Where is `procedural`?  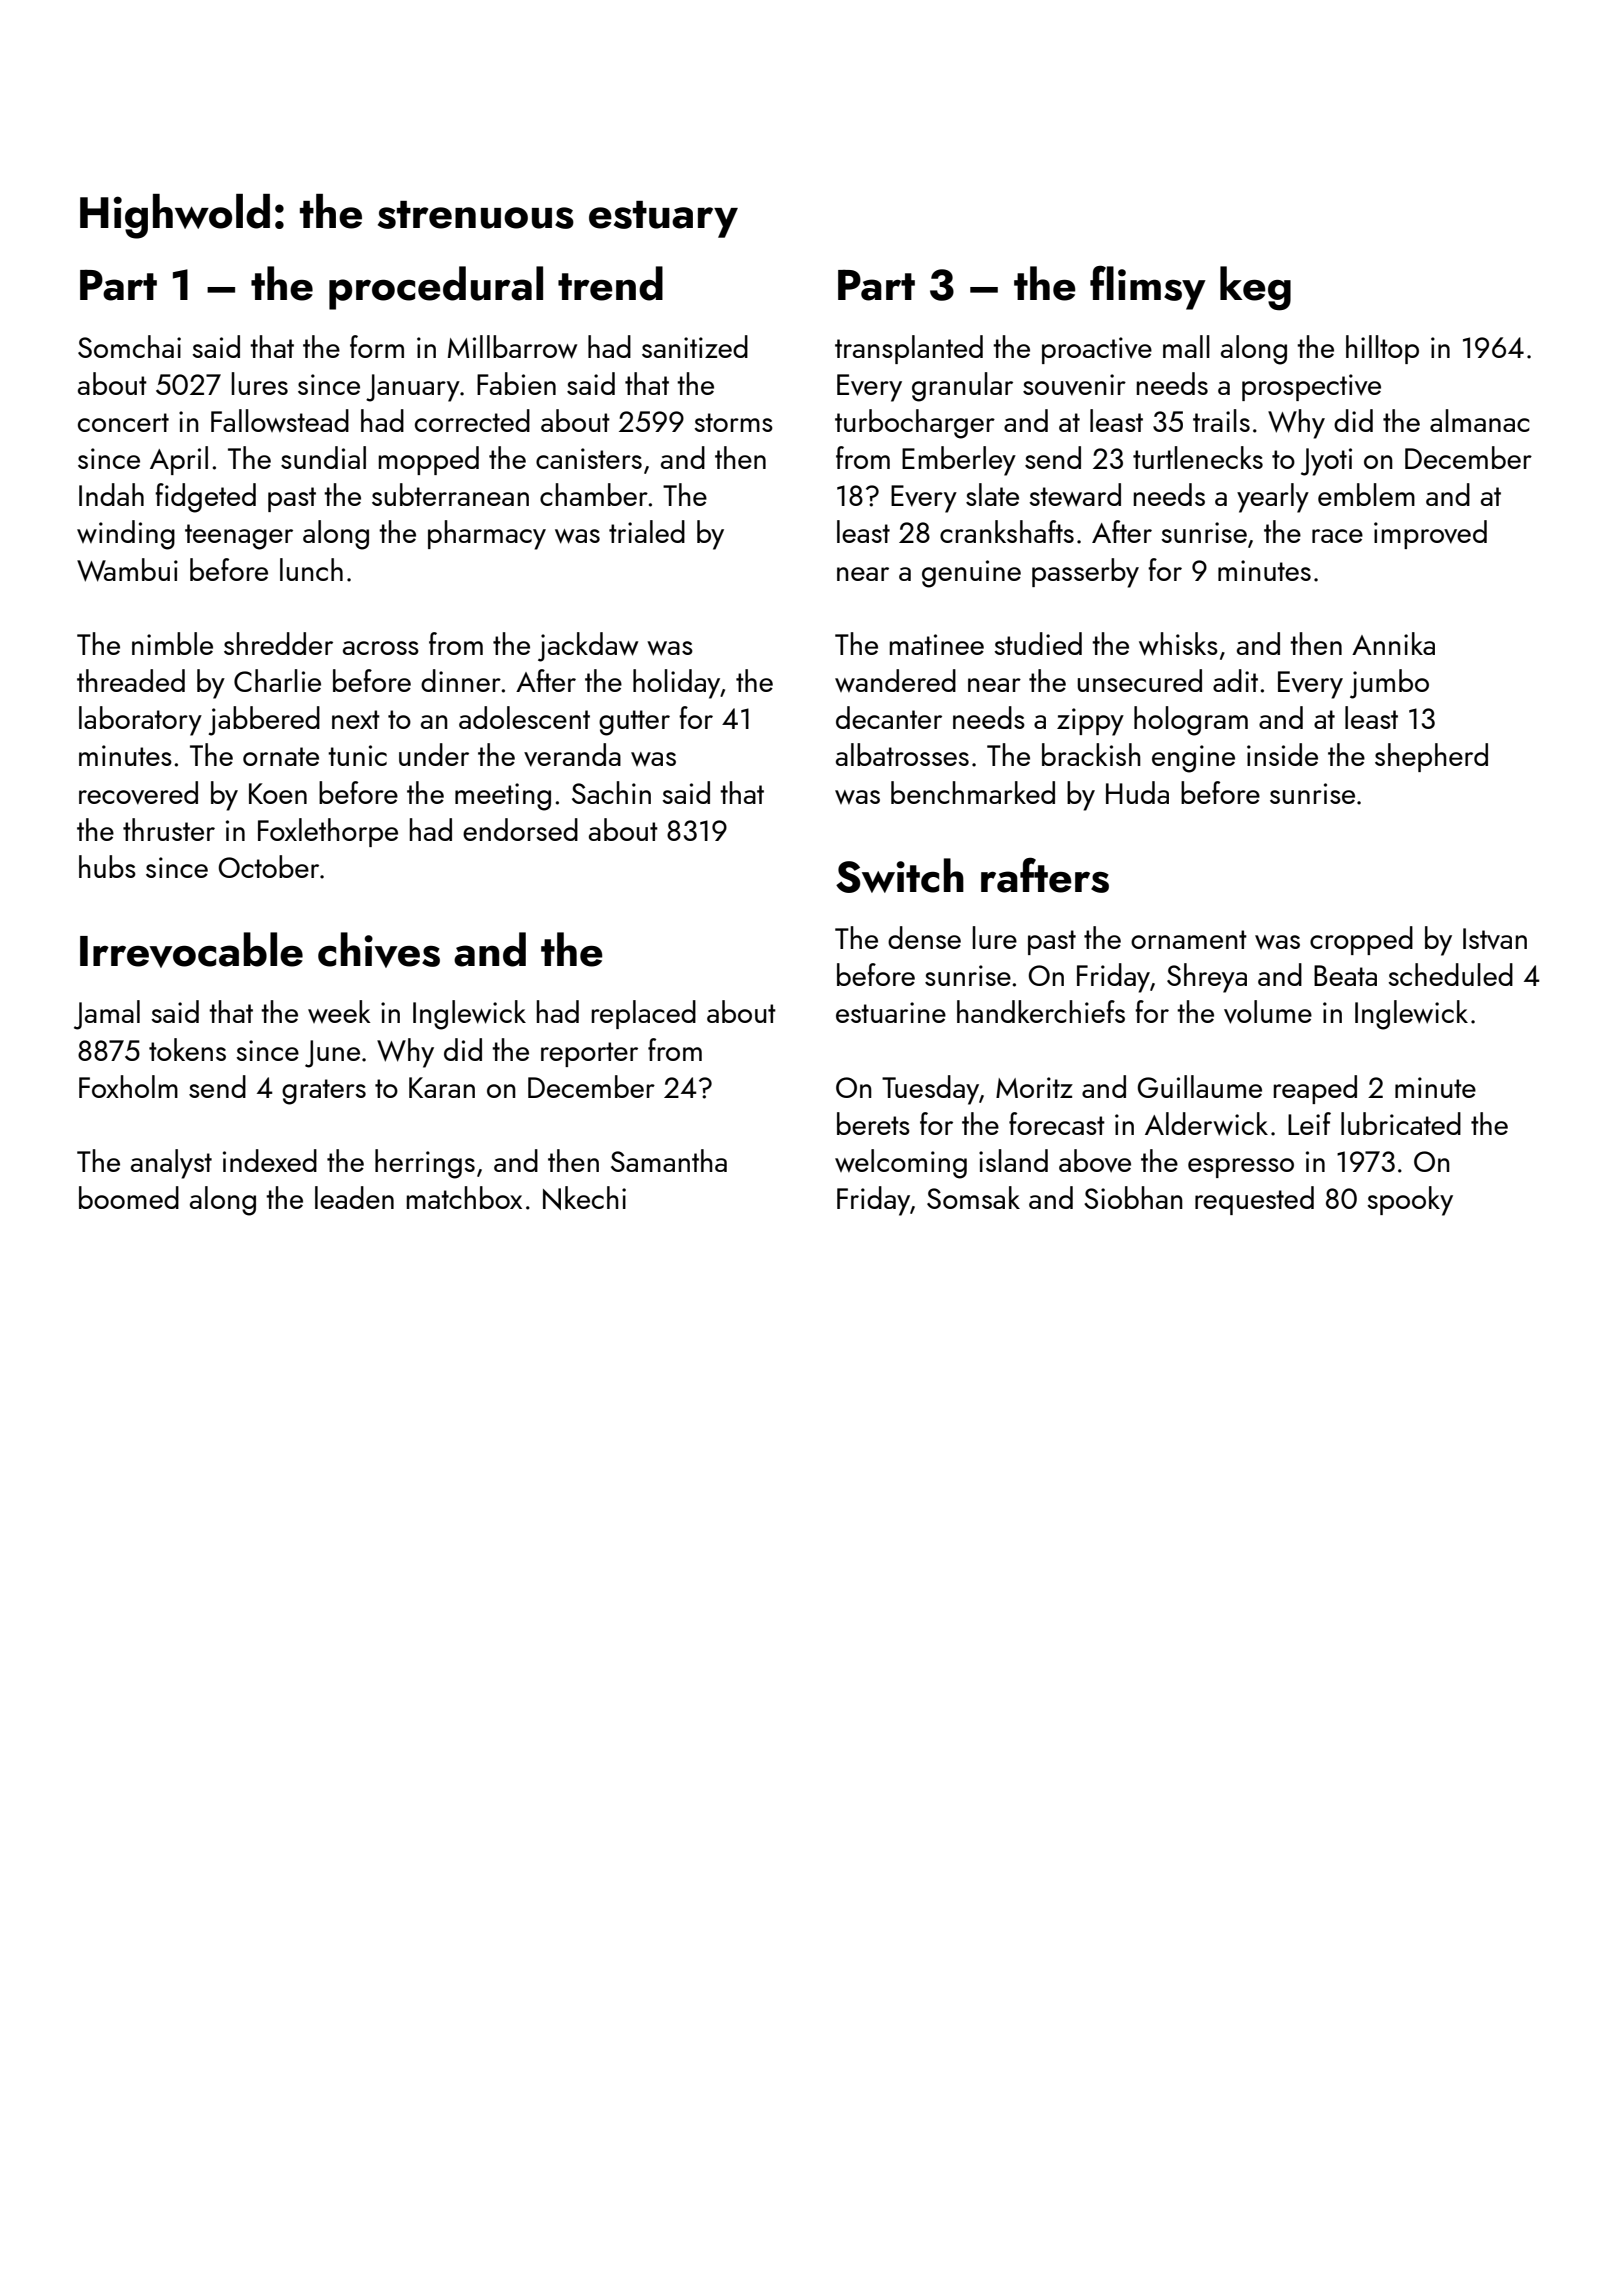 procedural is located at coordinates (436, 288).
